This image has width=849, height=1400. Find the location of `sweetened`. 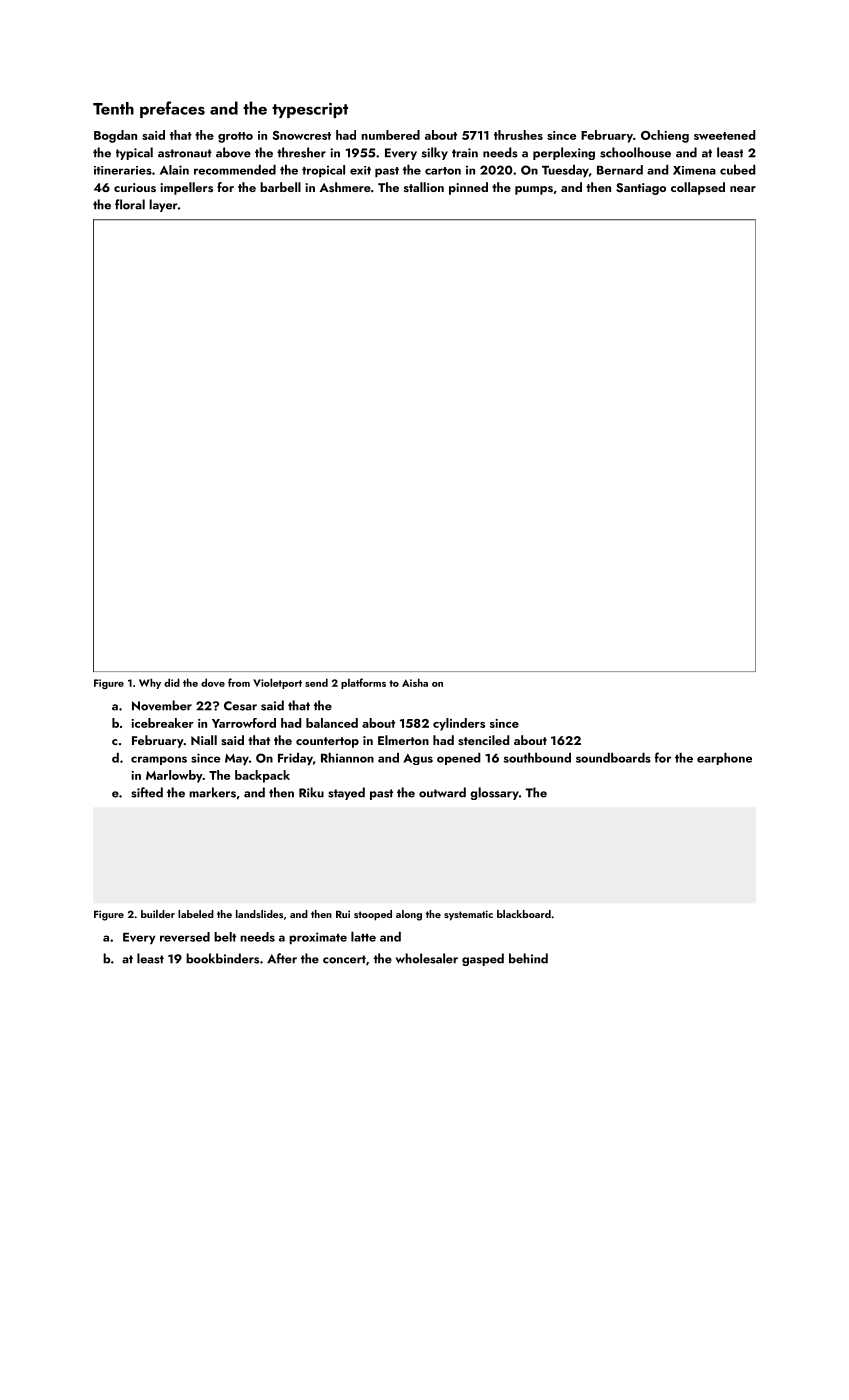

sweetened is located at coordinates (724, 135).
